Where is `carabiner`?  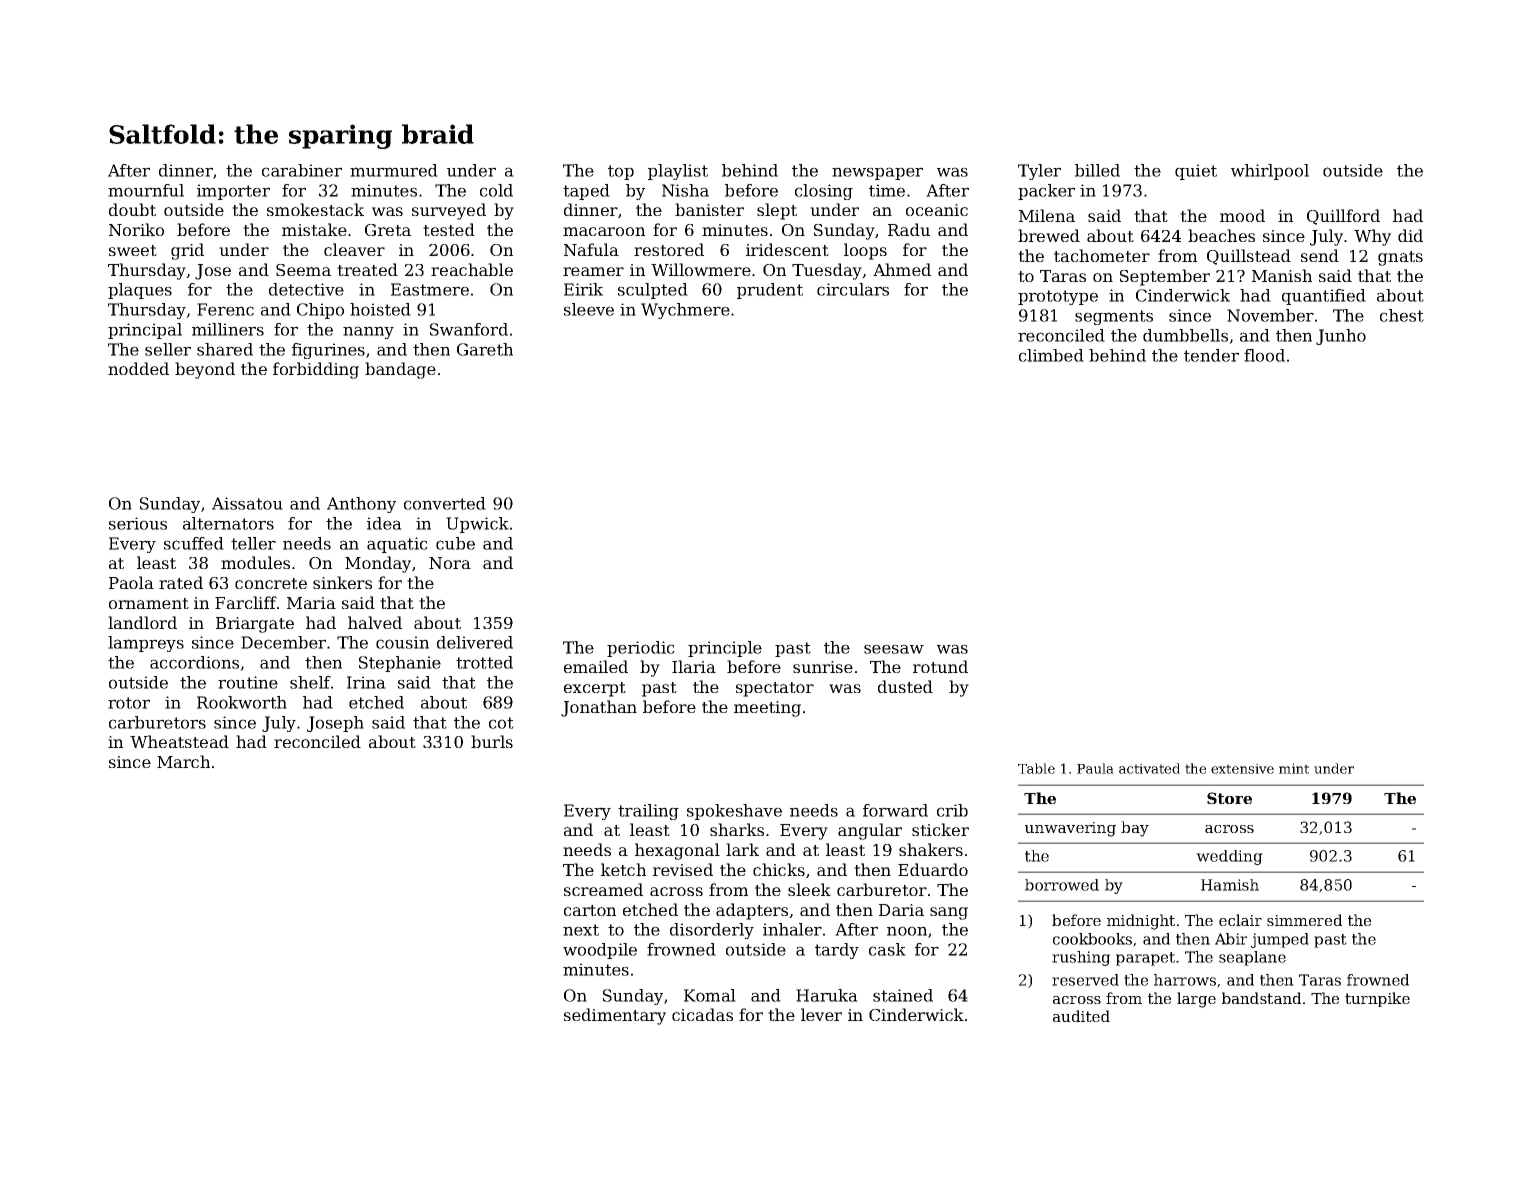 carabiner is located at coordinates (302, 170).
